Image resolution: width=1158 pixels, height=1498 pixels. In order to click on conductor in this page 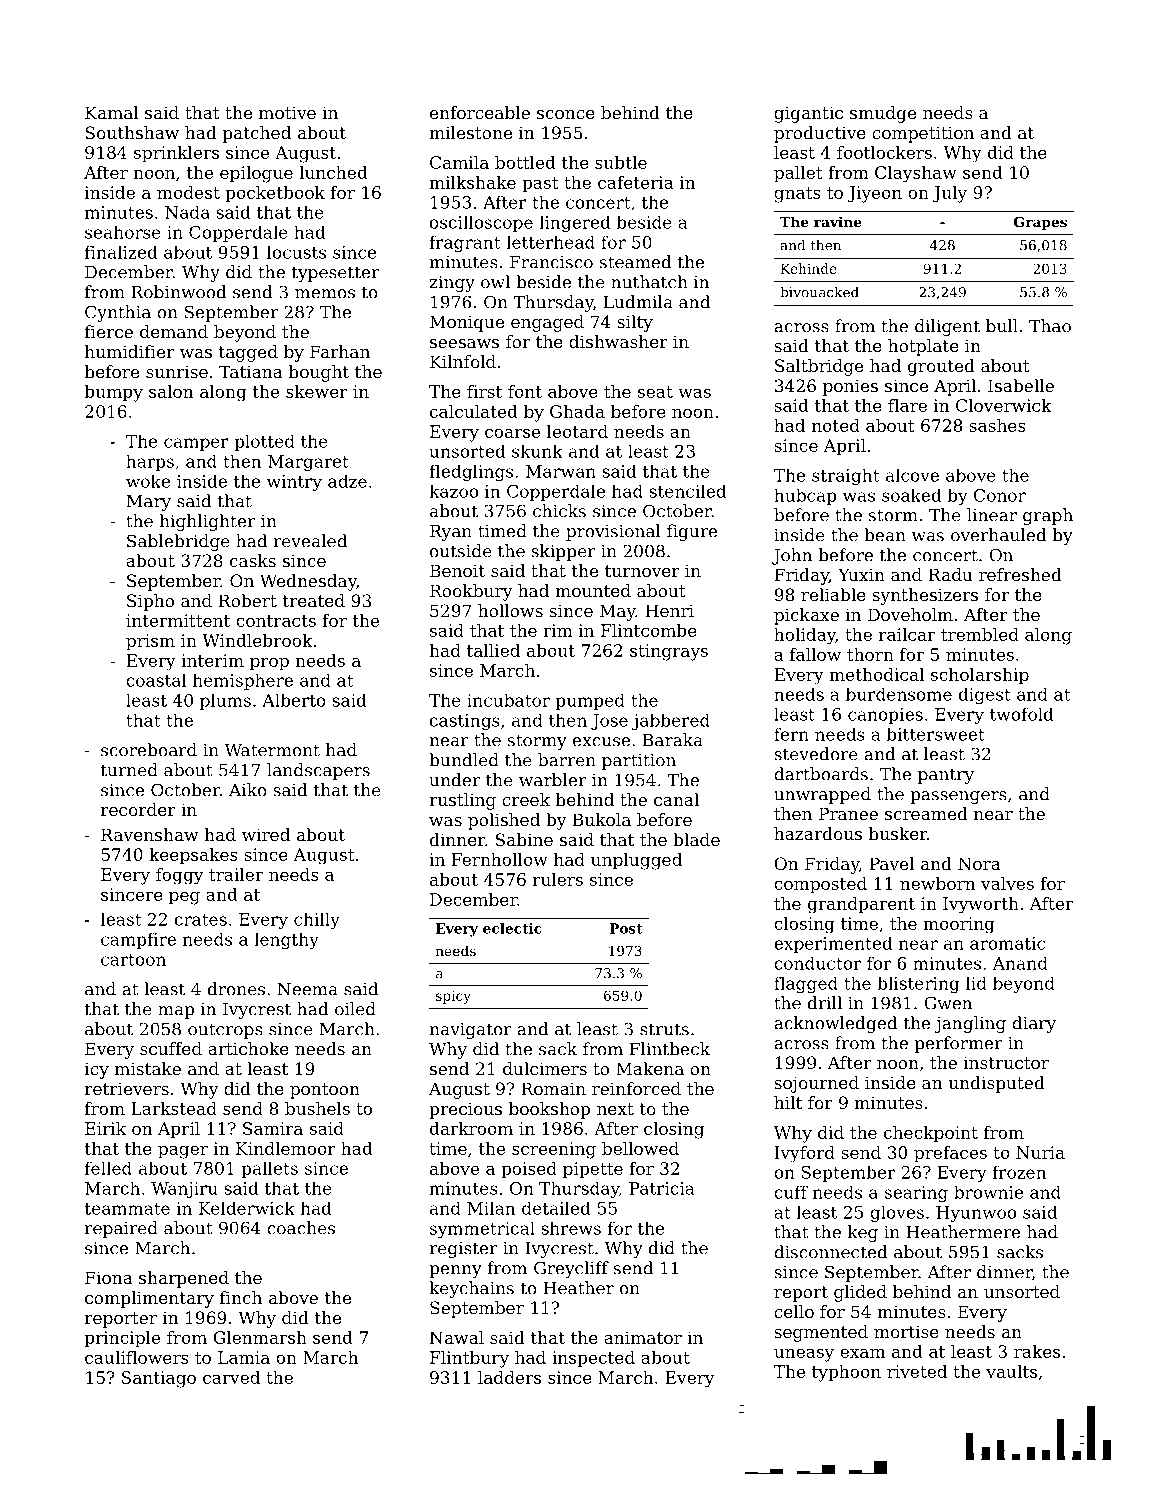, I will do `click(817, 963)`.
